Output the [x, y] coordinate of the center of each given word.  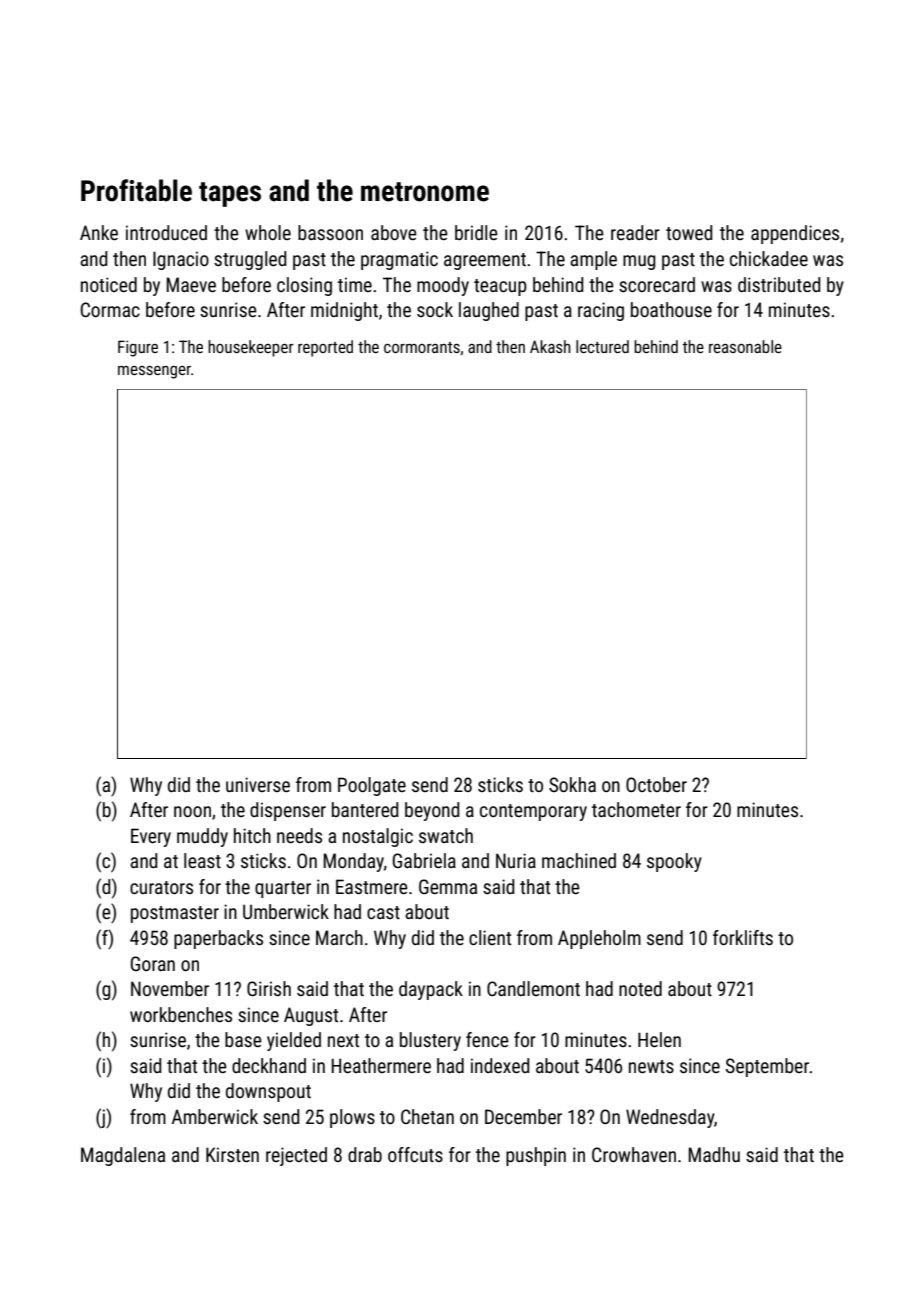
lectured [602, 346]
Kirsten [232, 1154]
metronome [425, 192]
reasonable [745, 346]
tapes [230, 194]
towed [689, 232]
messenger [154, 372]
